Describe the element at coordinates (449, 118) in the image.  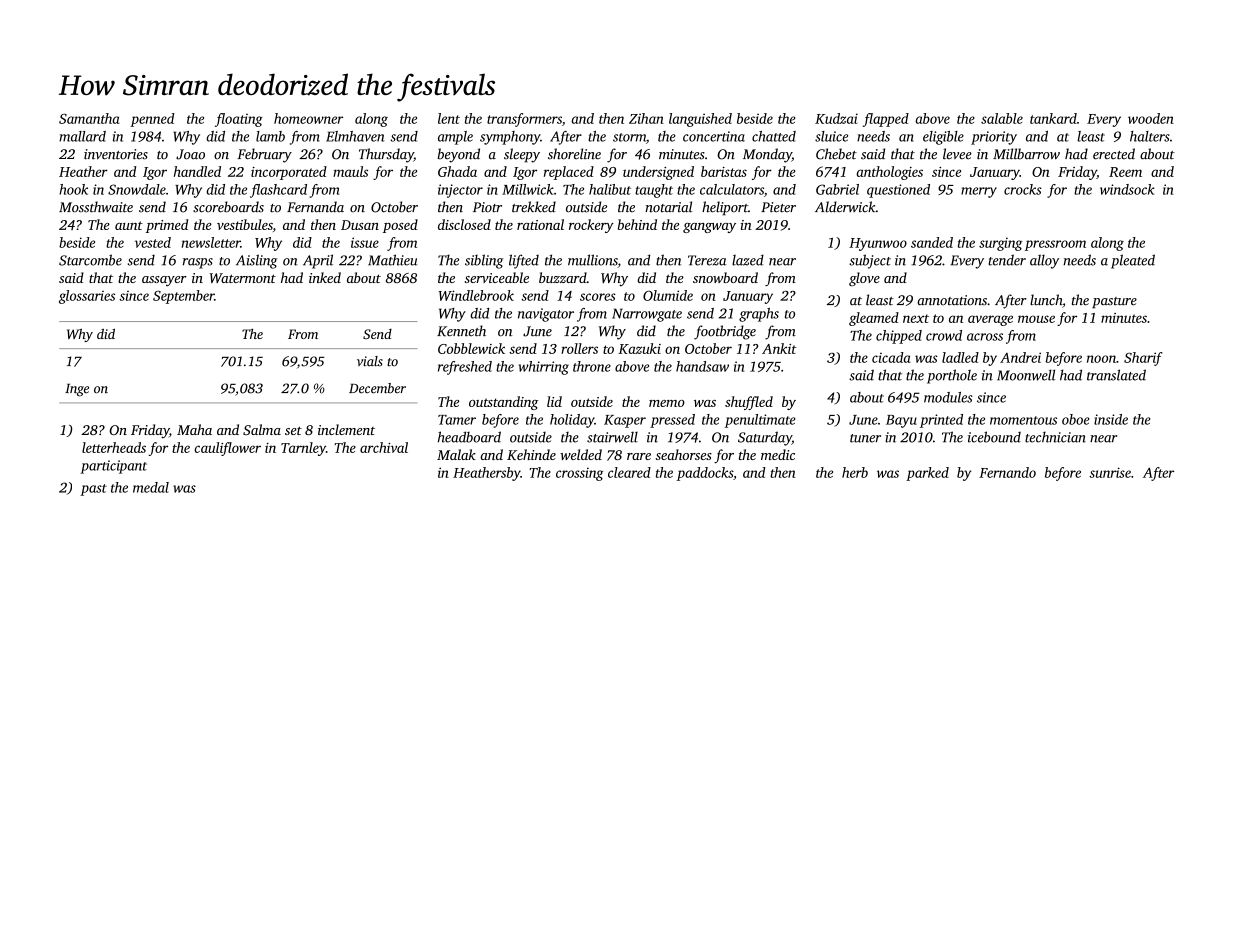
I see `lent` at that location.
